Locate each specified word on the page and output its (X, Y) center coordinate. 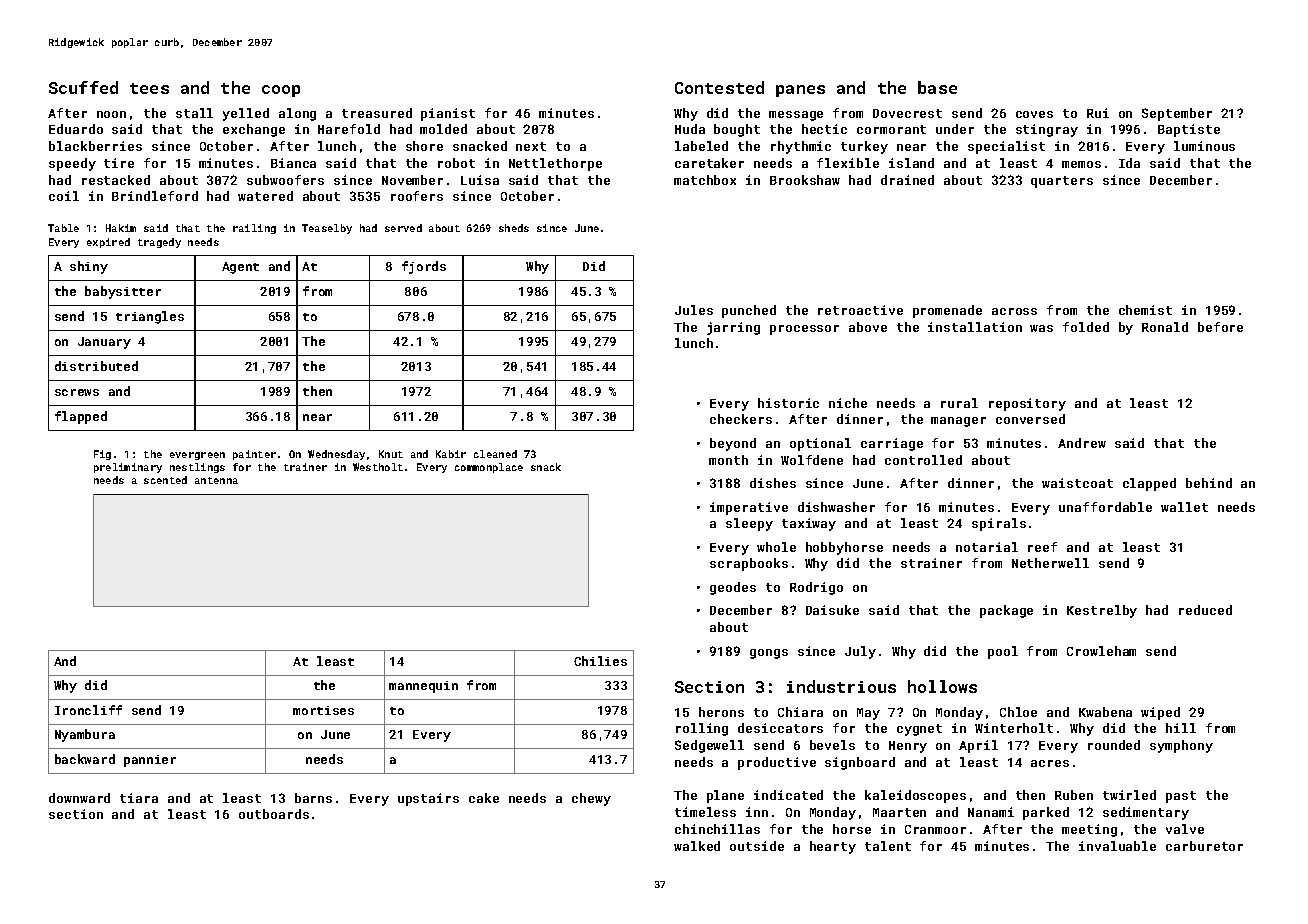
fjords (424, 267)
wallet (1184, 507)
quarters (1062, 182)
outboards (274, 814)
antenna (216, 480)
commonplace (489, 468)
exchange (254, 130)
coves (1034, 114)
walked (697, 846)
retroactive (860, 310)
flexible (848, 163)
